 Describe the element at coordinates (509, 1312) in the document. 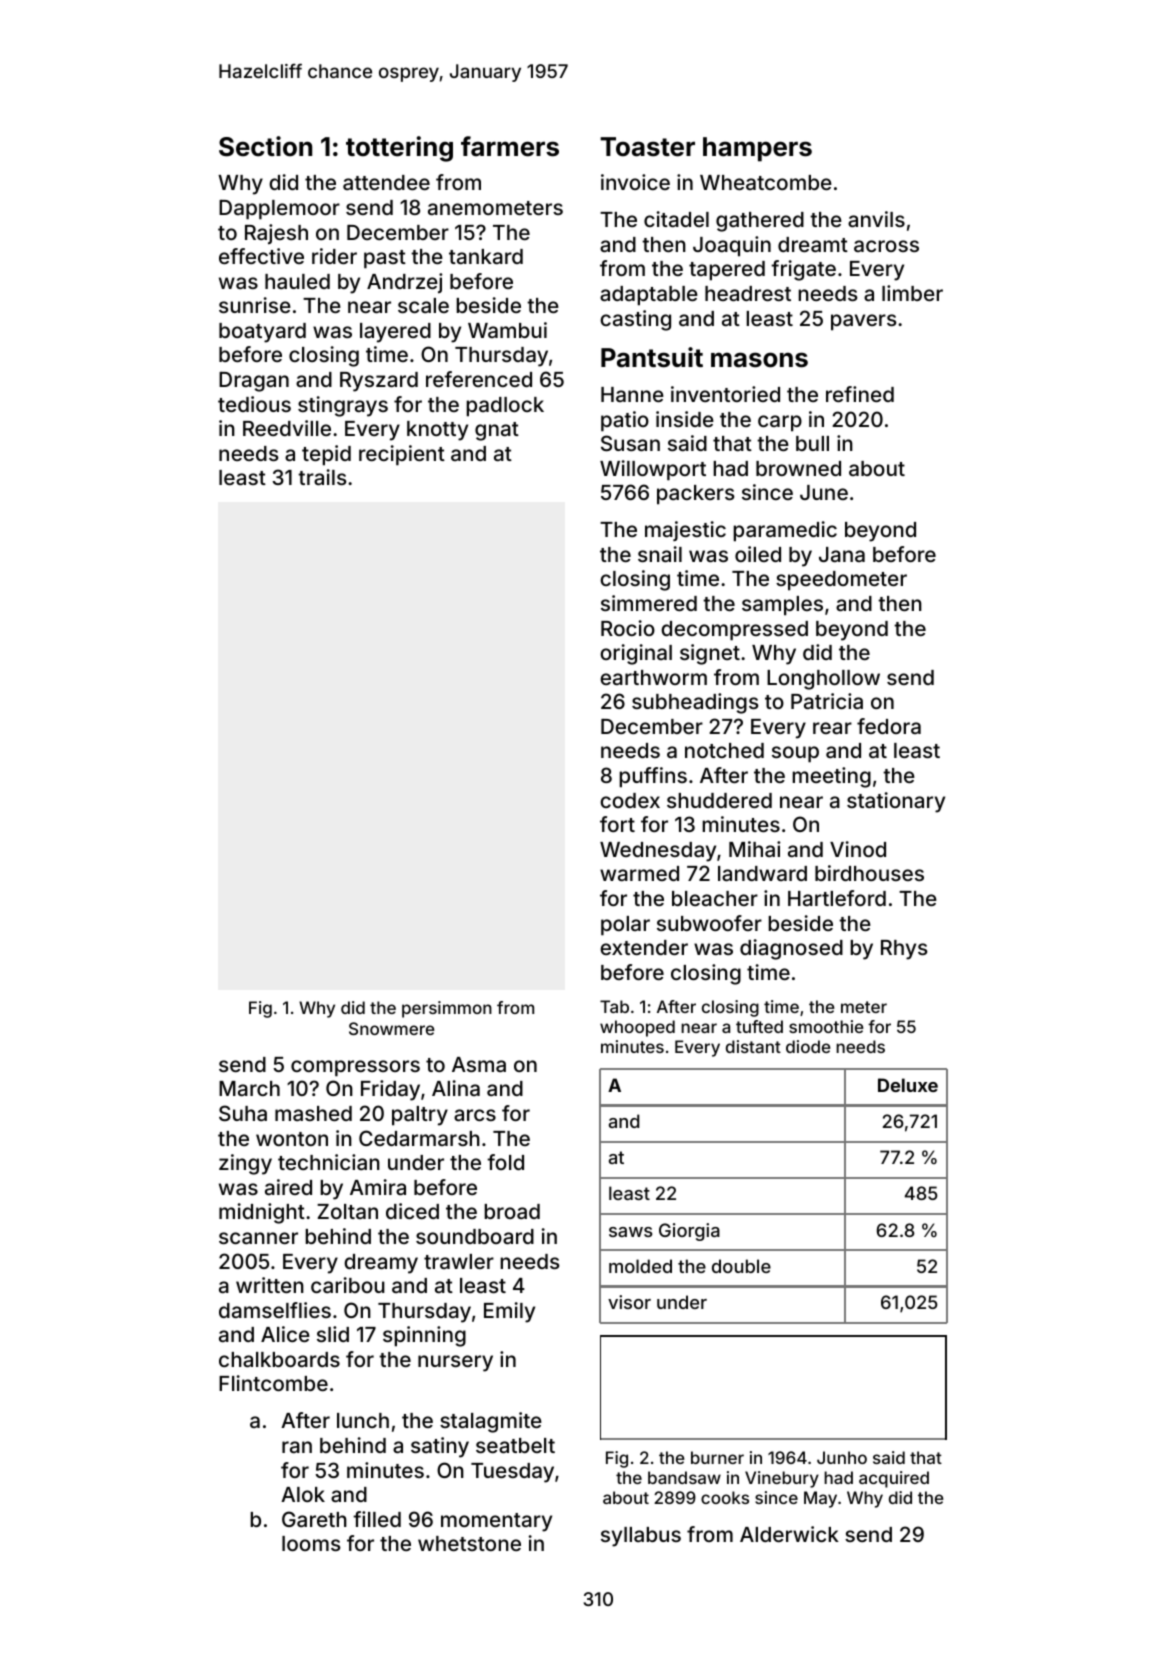

I see `Emily` at that location.
